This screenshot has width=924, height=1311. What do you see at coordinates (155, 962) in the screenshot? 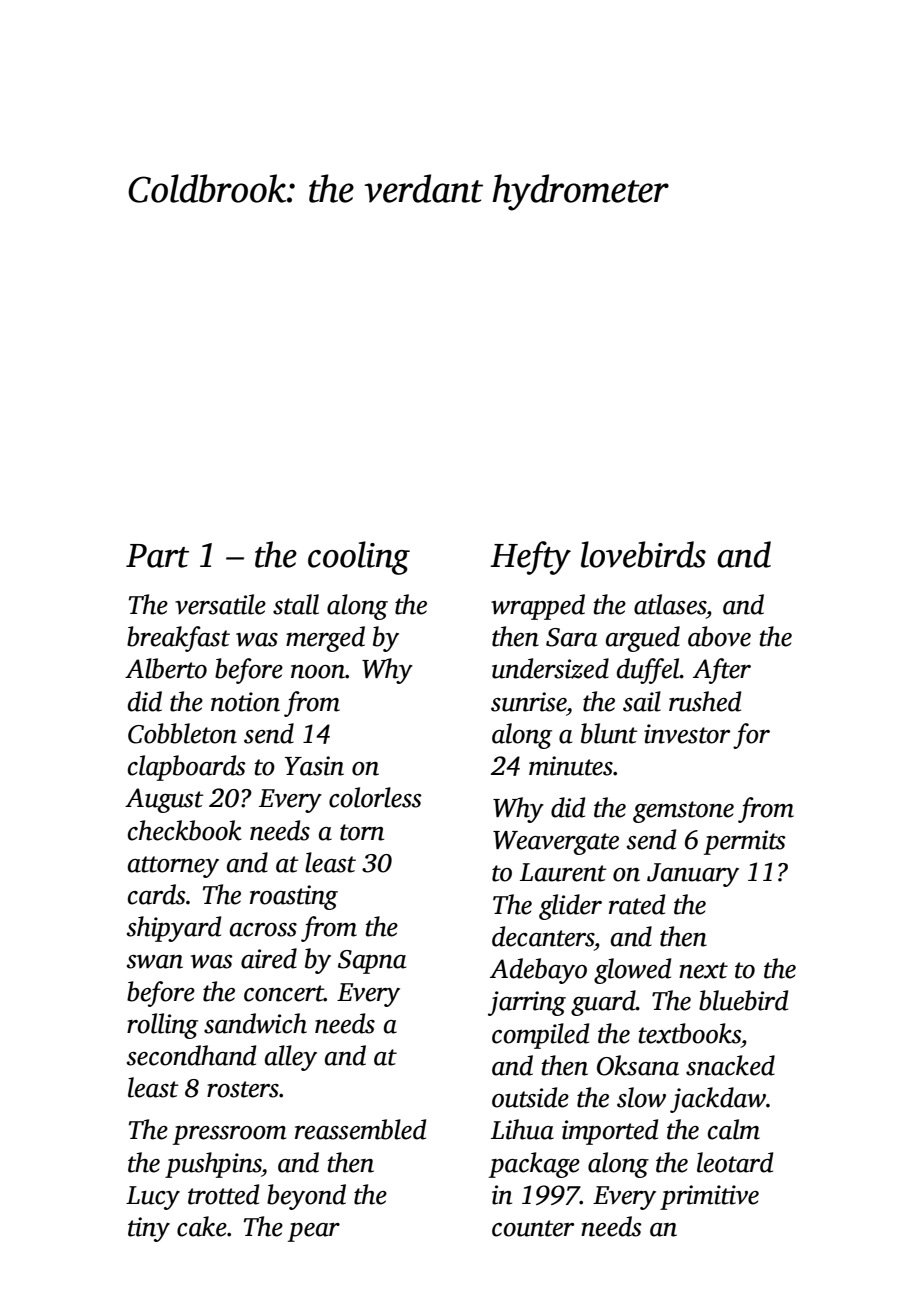
I see `swan` at bounding box center [155, 962].
